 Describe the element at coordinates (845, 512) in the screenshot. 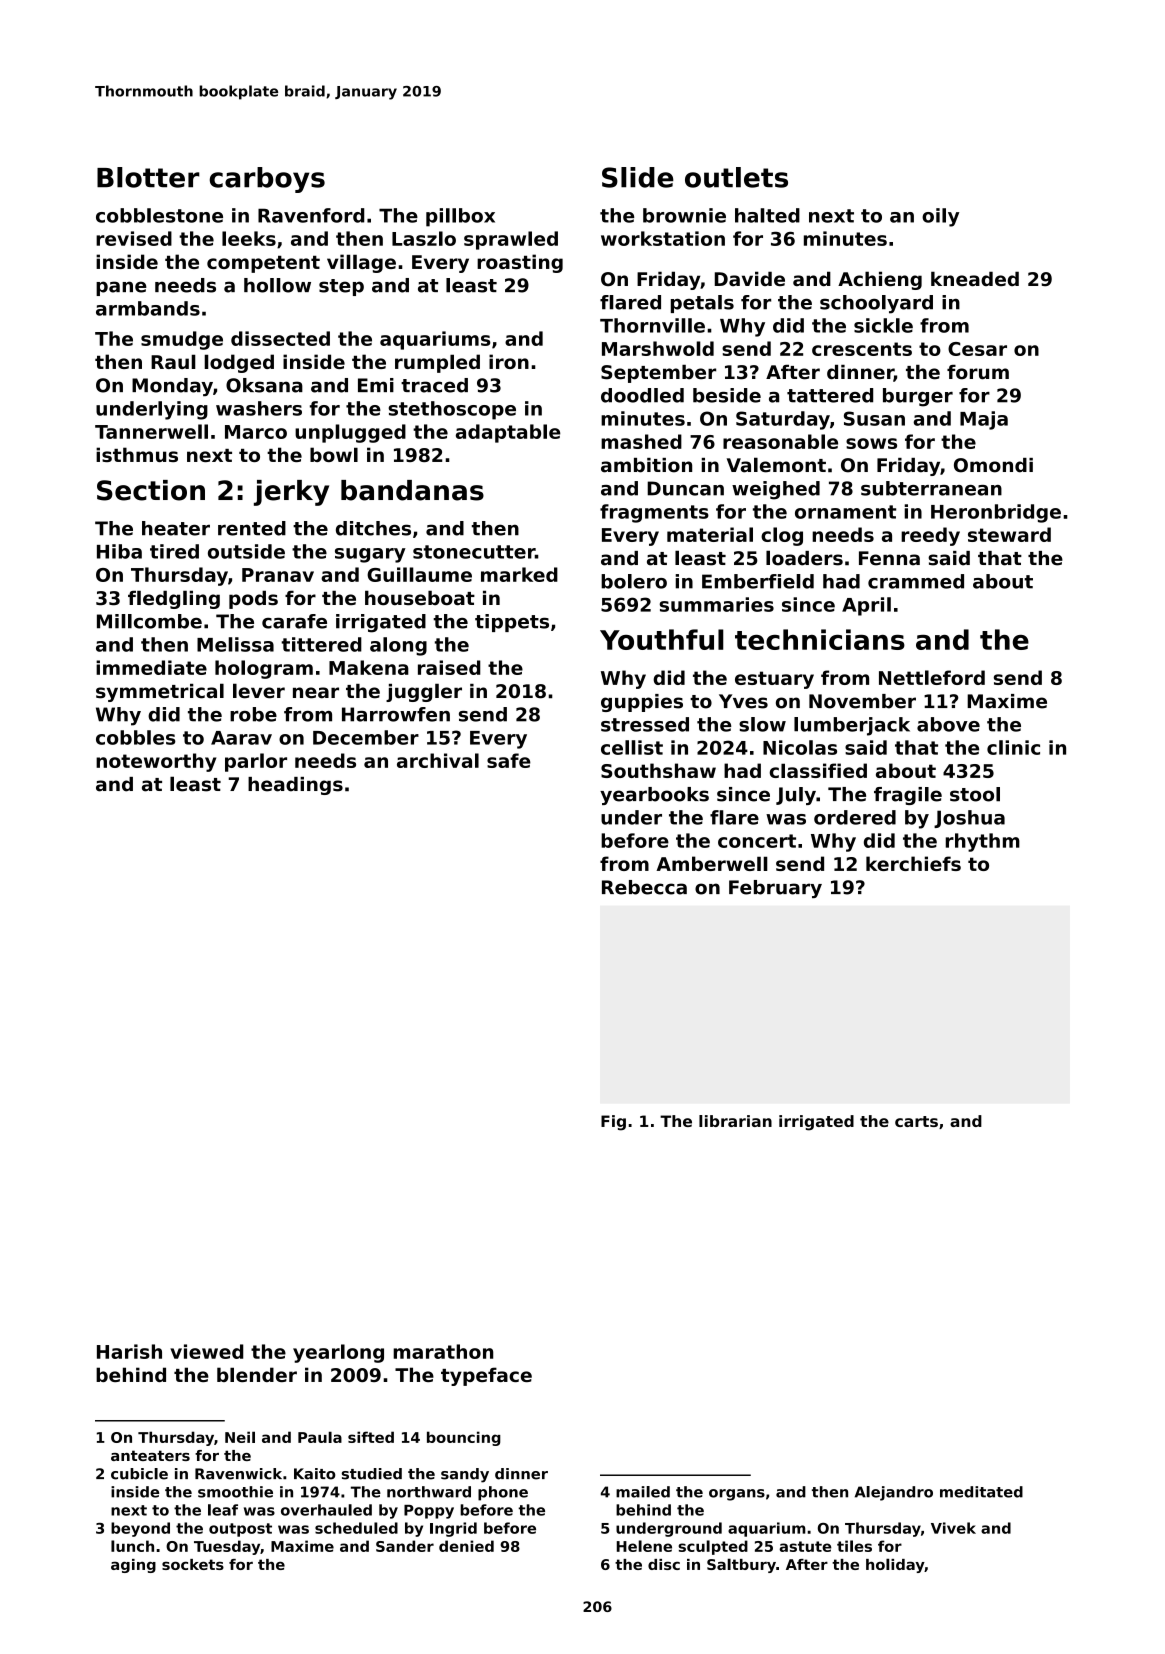

I see `ornament` at that location.
